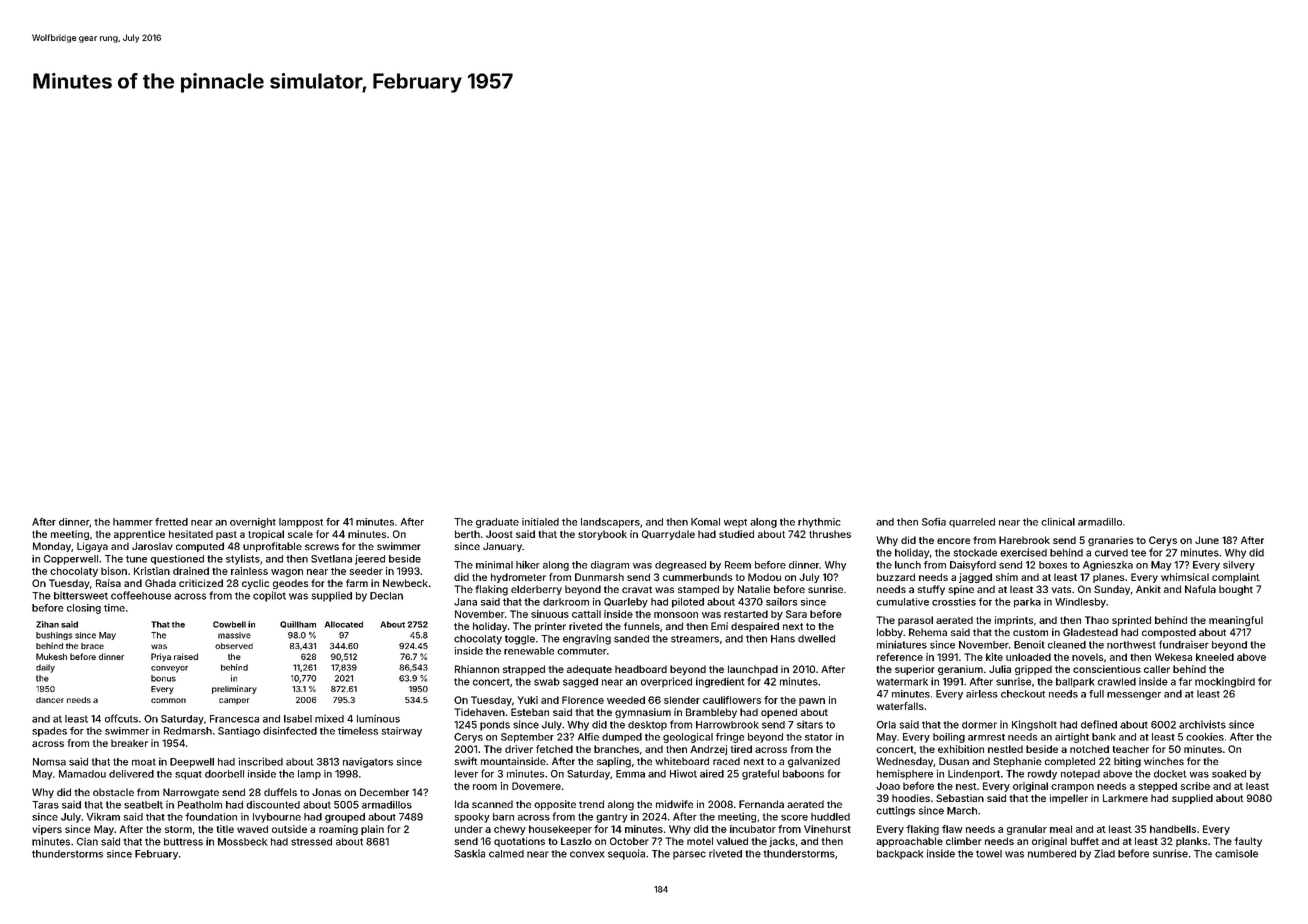  Describe the element at coordinates (1034, 725) in the screenshot. I see `Kingsholt` at that location.
